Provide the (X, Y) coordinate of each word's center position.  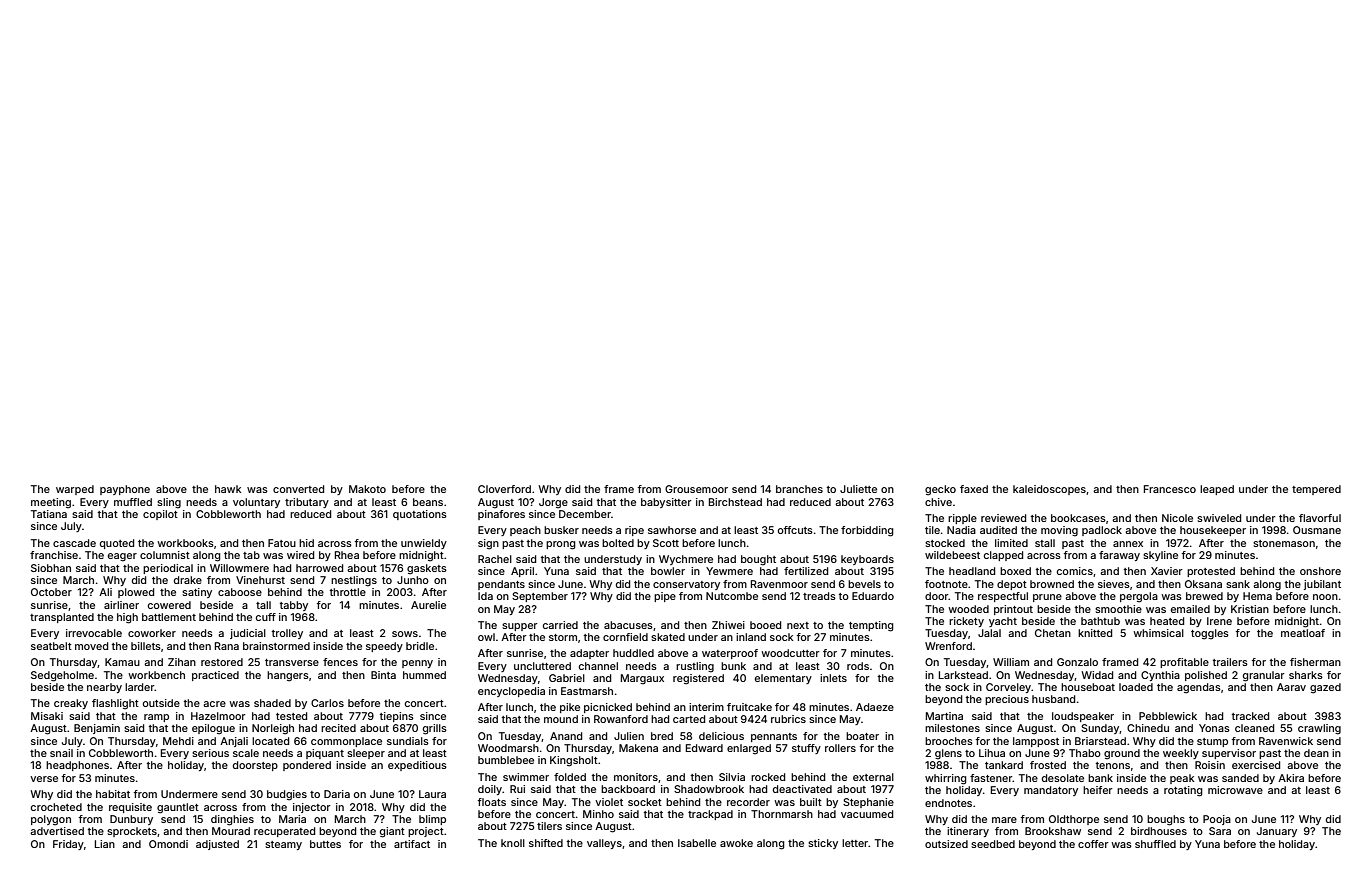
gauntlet (178, 808)
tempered (1316, 490)
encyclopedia (511, 692)
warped (75, 490)
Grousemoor (696, 489)
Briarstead (1100, 741)
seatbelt (51, 646)
